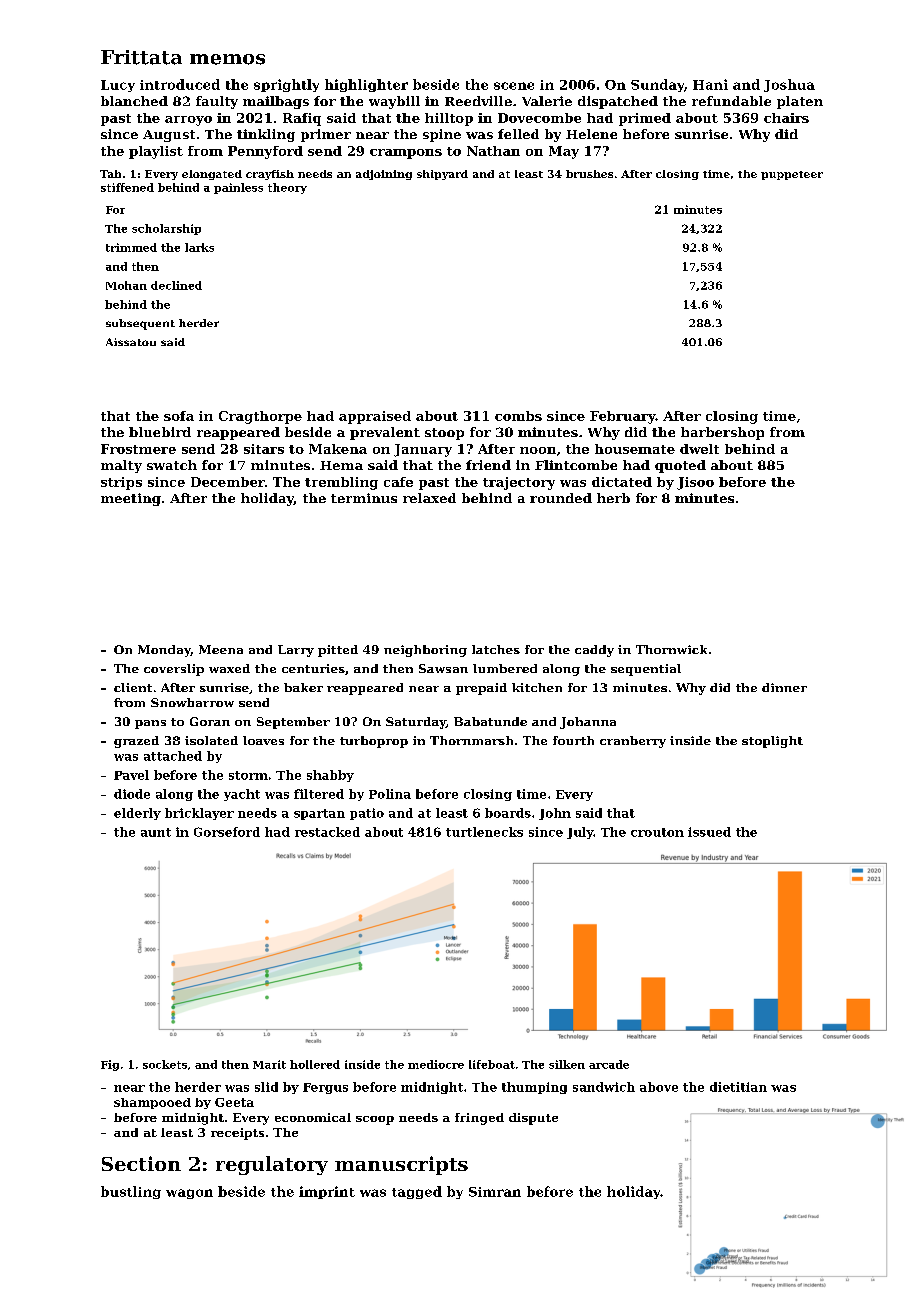 The width and height of the screenshot is (924, 1308). Describe the element at coordinates (227, 832) in the screenshot. I see `Gorseford` at that location.
